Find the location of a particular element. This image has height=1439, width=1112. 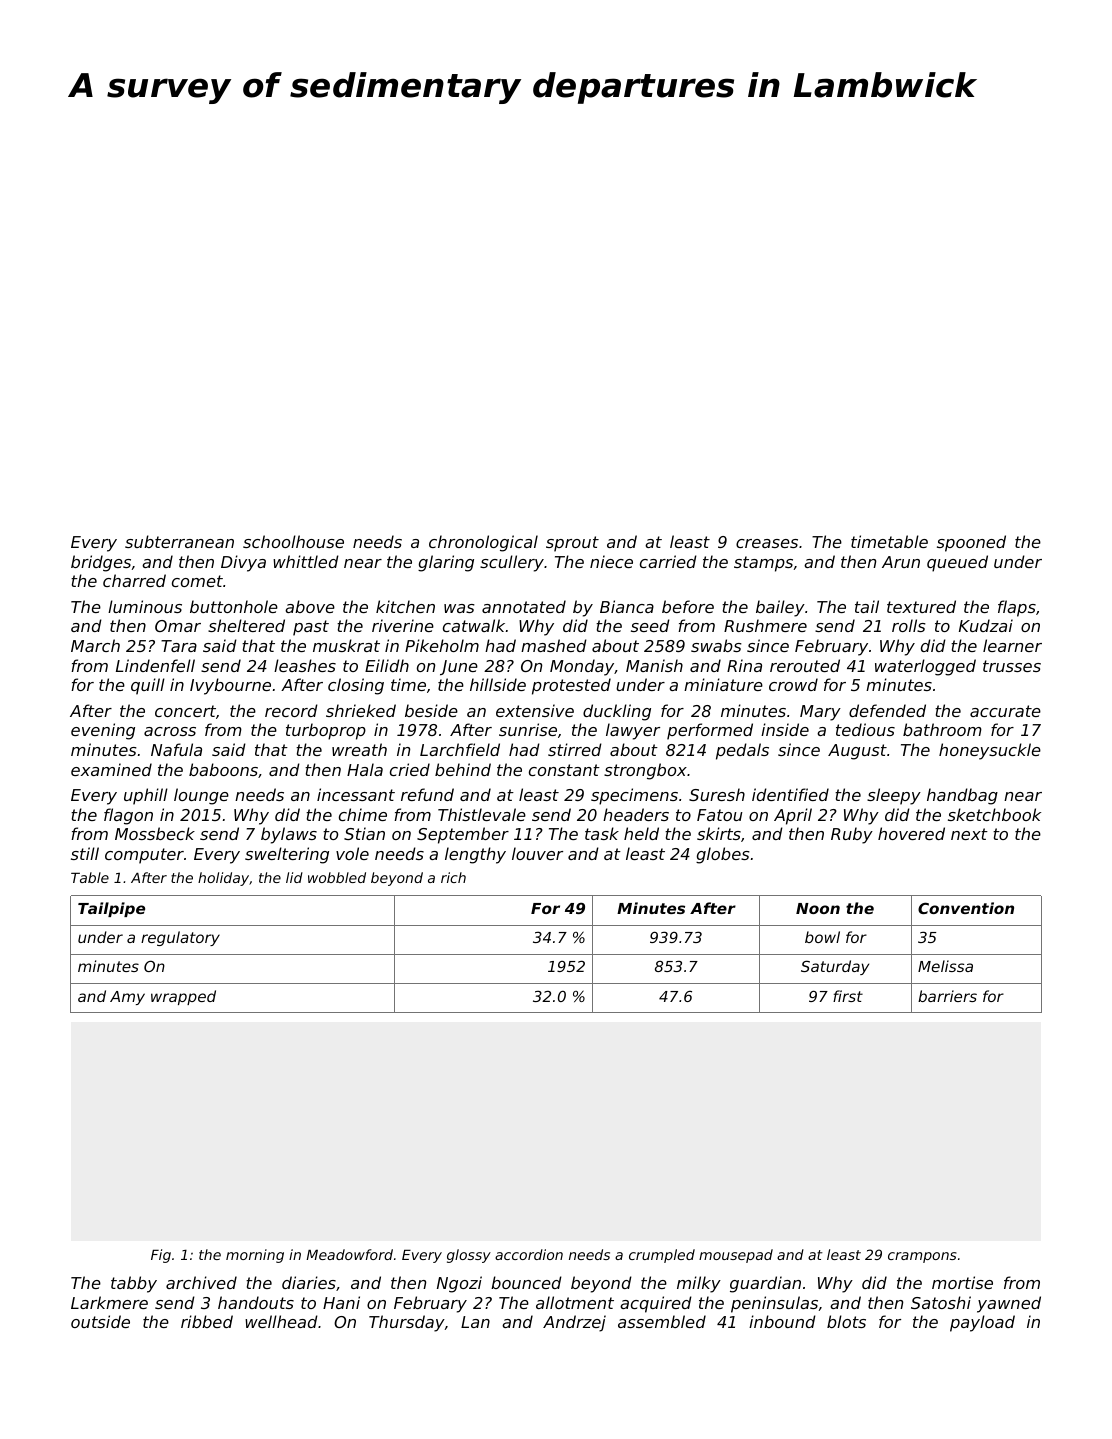

computer is located at coordinates (144, 856).
